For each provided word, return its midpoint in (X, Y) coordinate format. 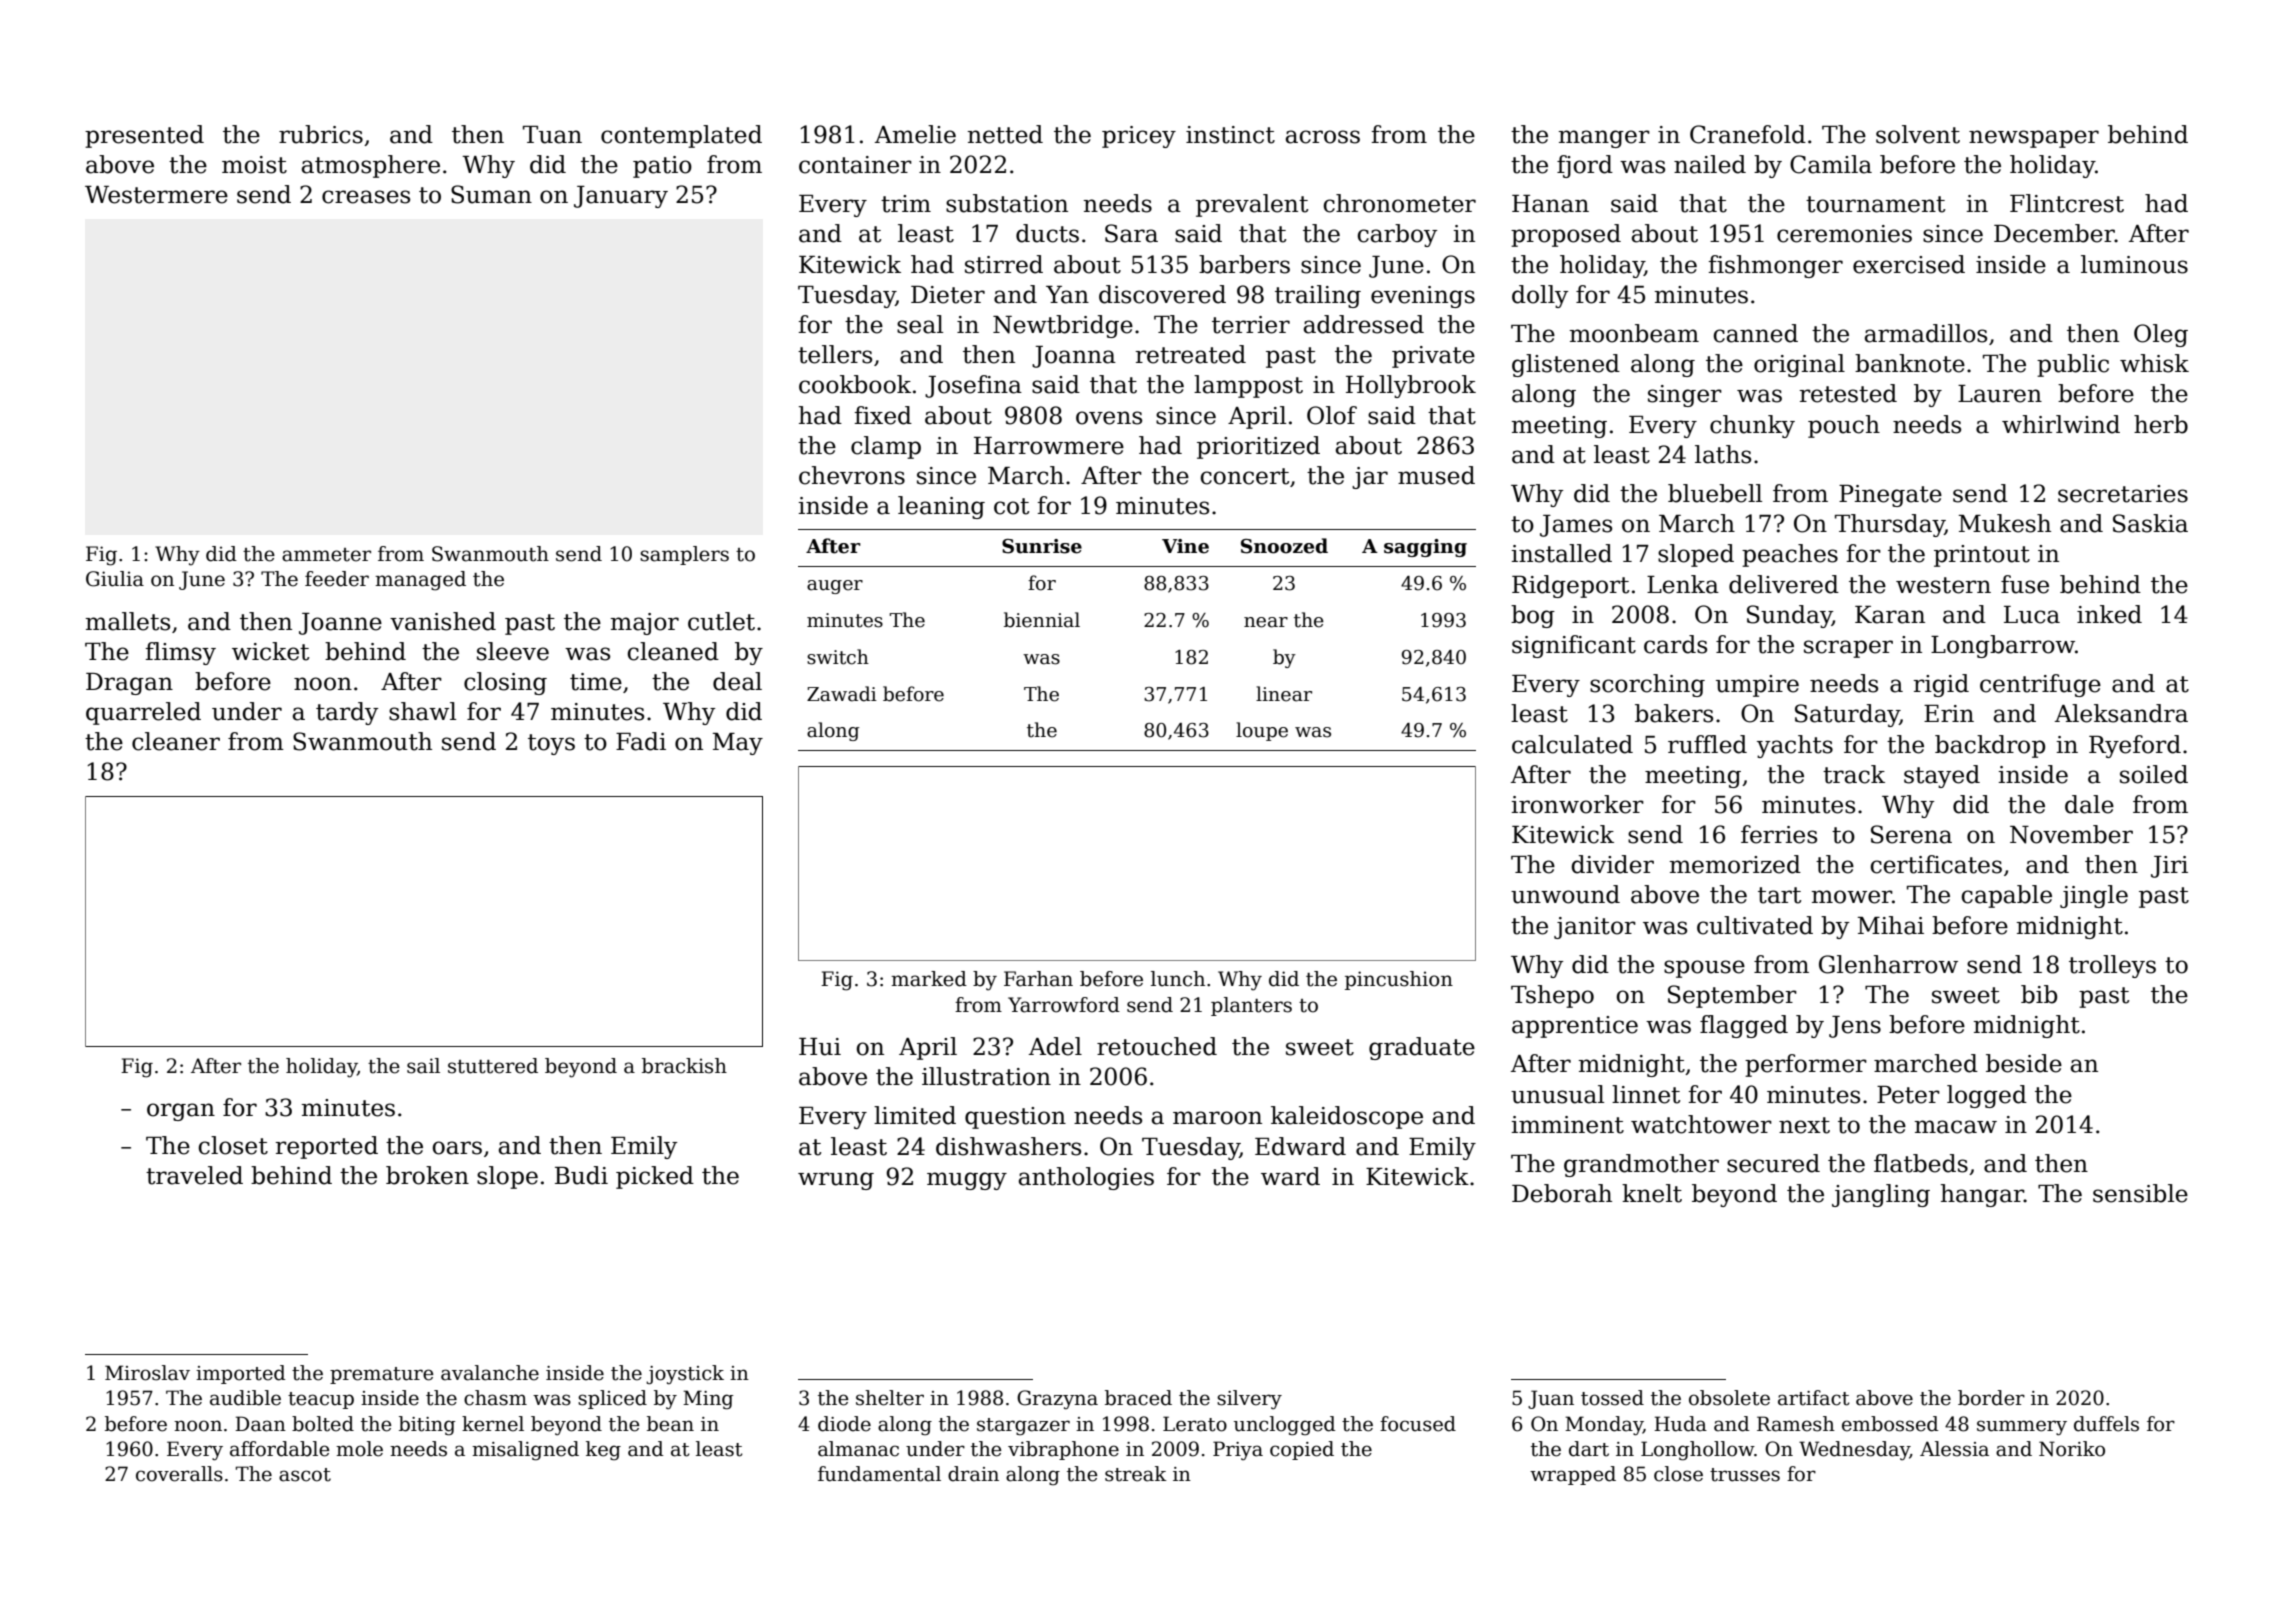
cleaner (176, 741)
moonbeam (1634, 333)
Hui (820, 1047)
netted (1005, 134)
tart (1779, 895)
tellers (835, 354)
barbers (1244, 264)
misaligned (525, 1451)
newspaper (2034, 139)
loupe (1262, 731)
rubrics (321, 134)
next (1804, 1125)
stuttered (493, 1066)
